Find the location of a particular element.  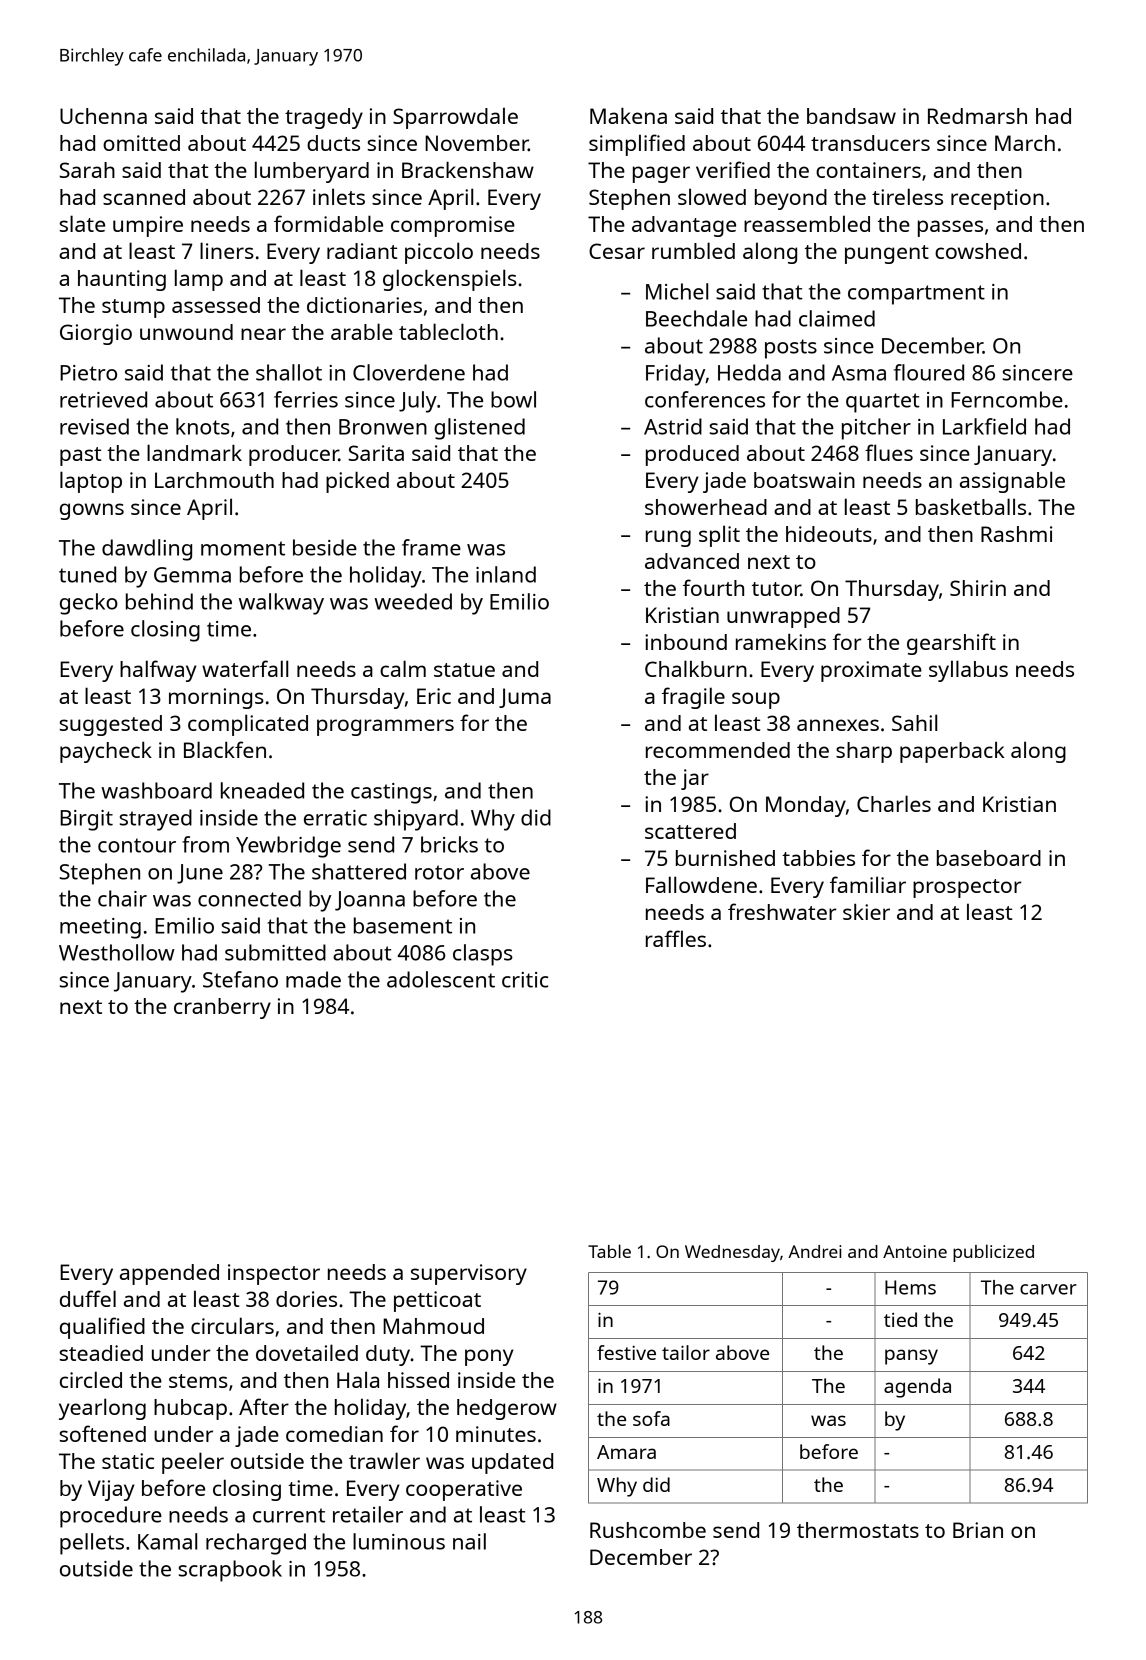

Brian is located at coordinates (978, 1530).
